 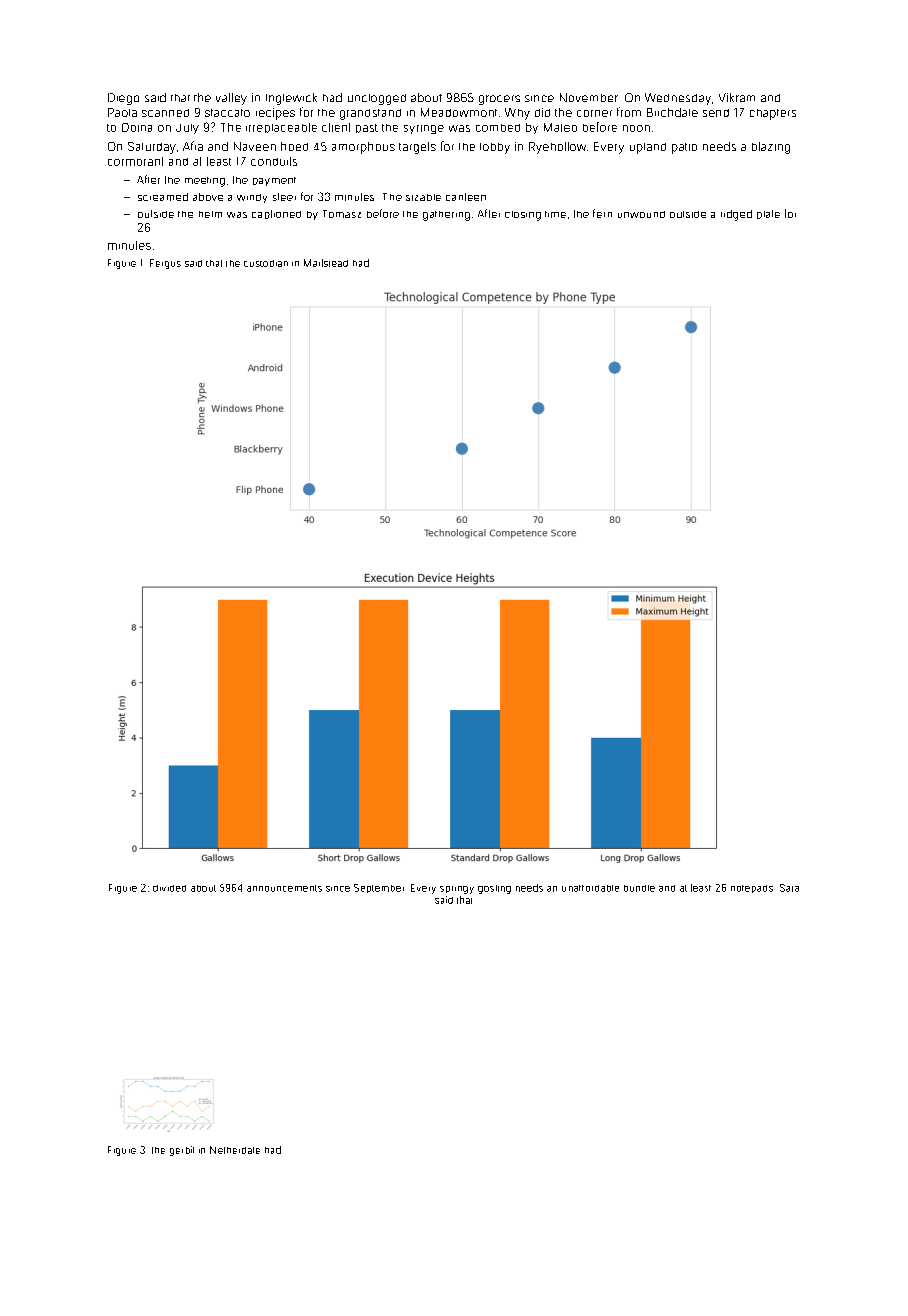 I want to click on Fergus, so click(x=165, y=264).
